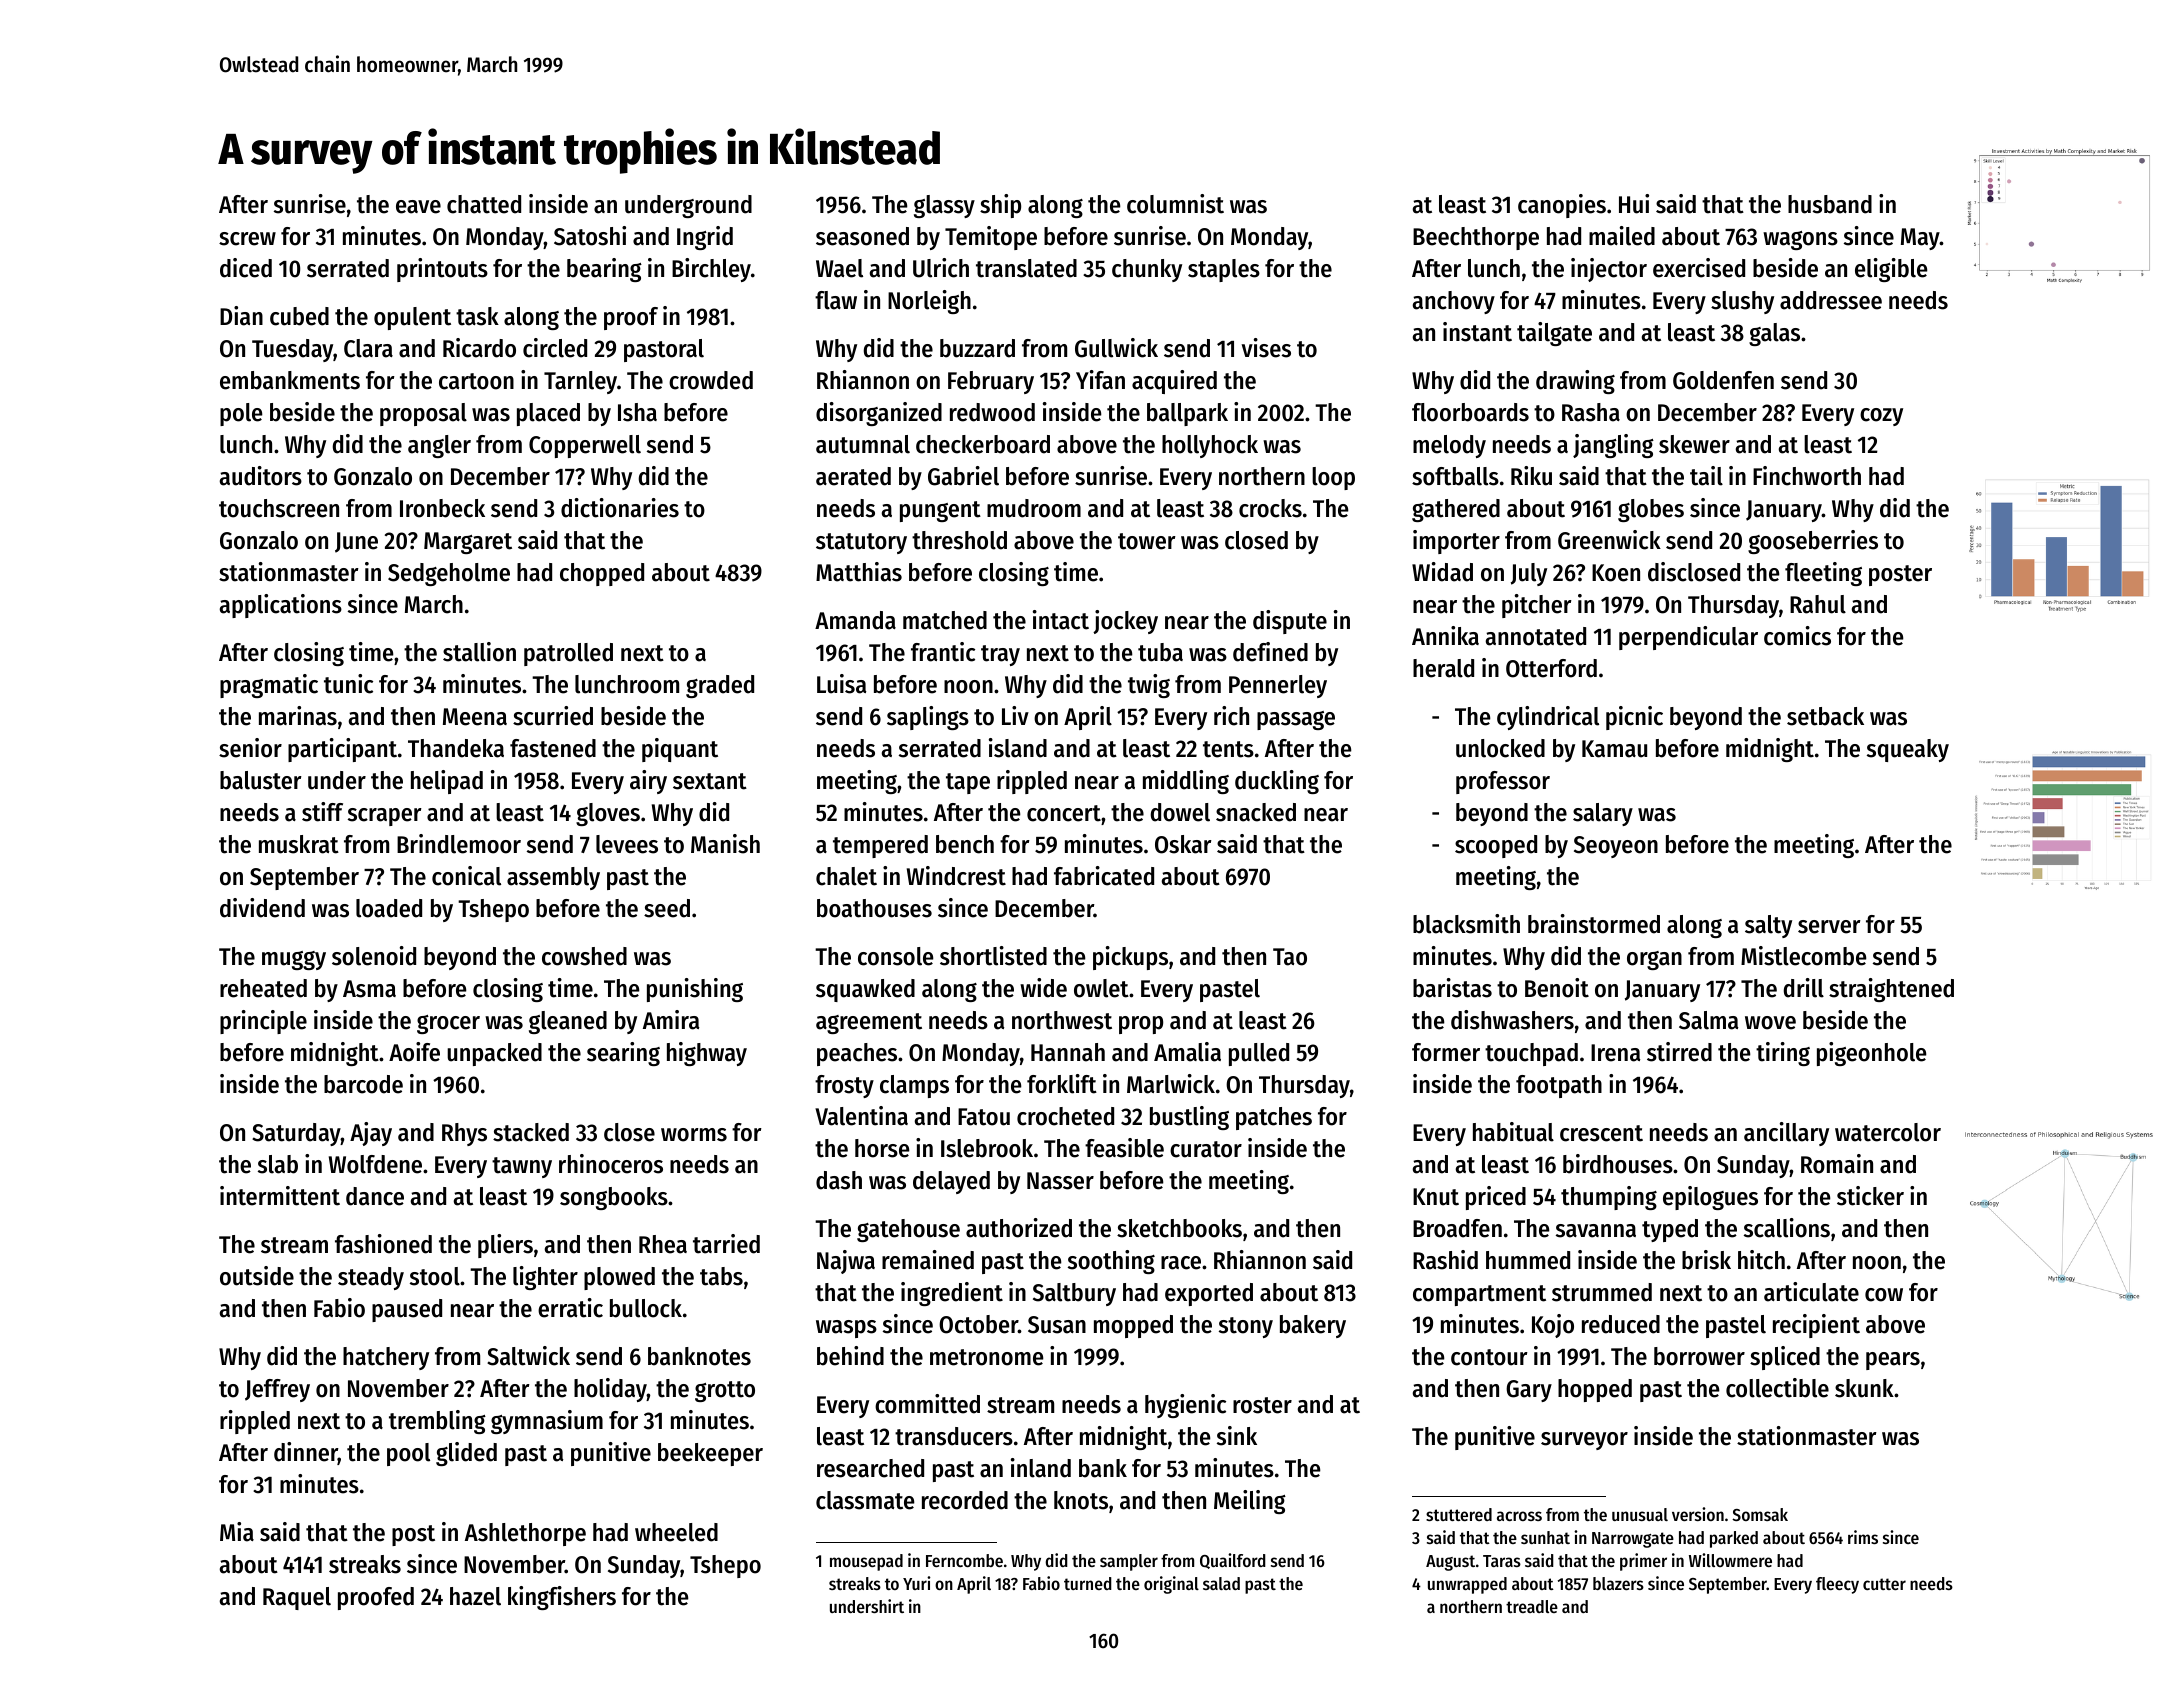 The height and width of the screenshot is (1683, 2178). What do you see at coordinates (1770, 1023) in the screenshot?
I see `wove` at bounding box center [1770, 1023].
